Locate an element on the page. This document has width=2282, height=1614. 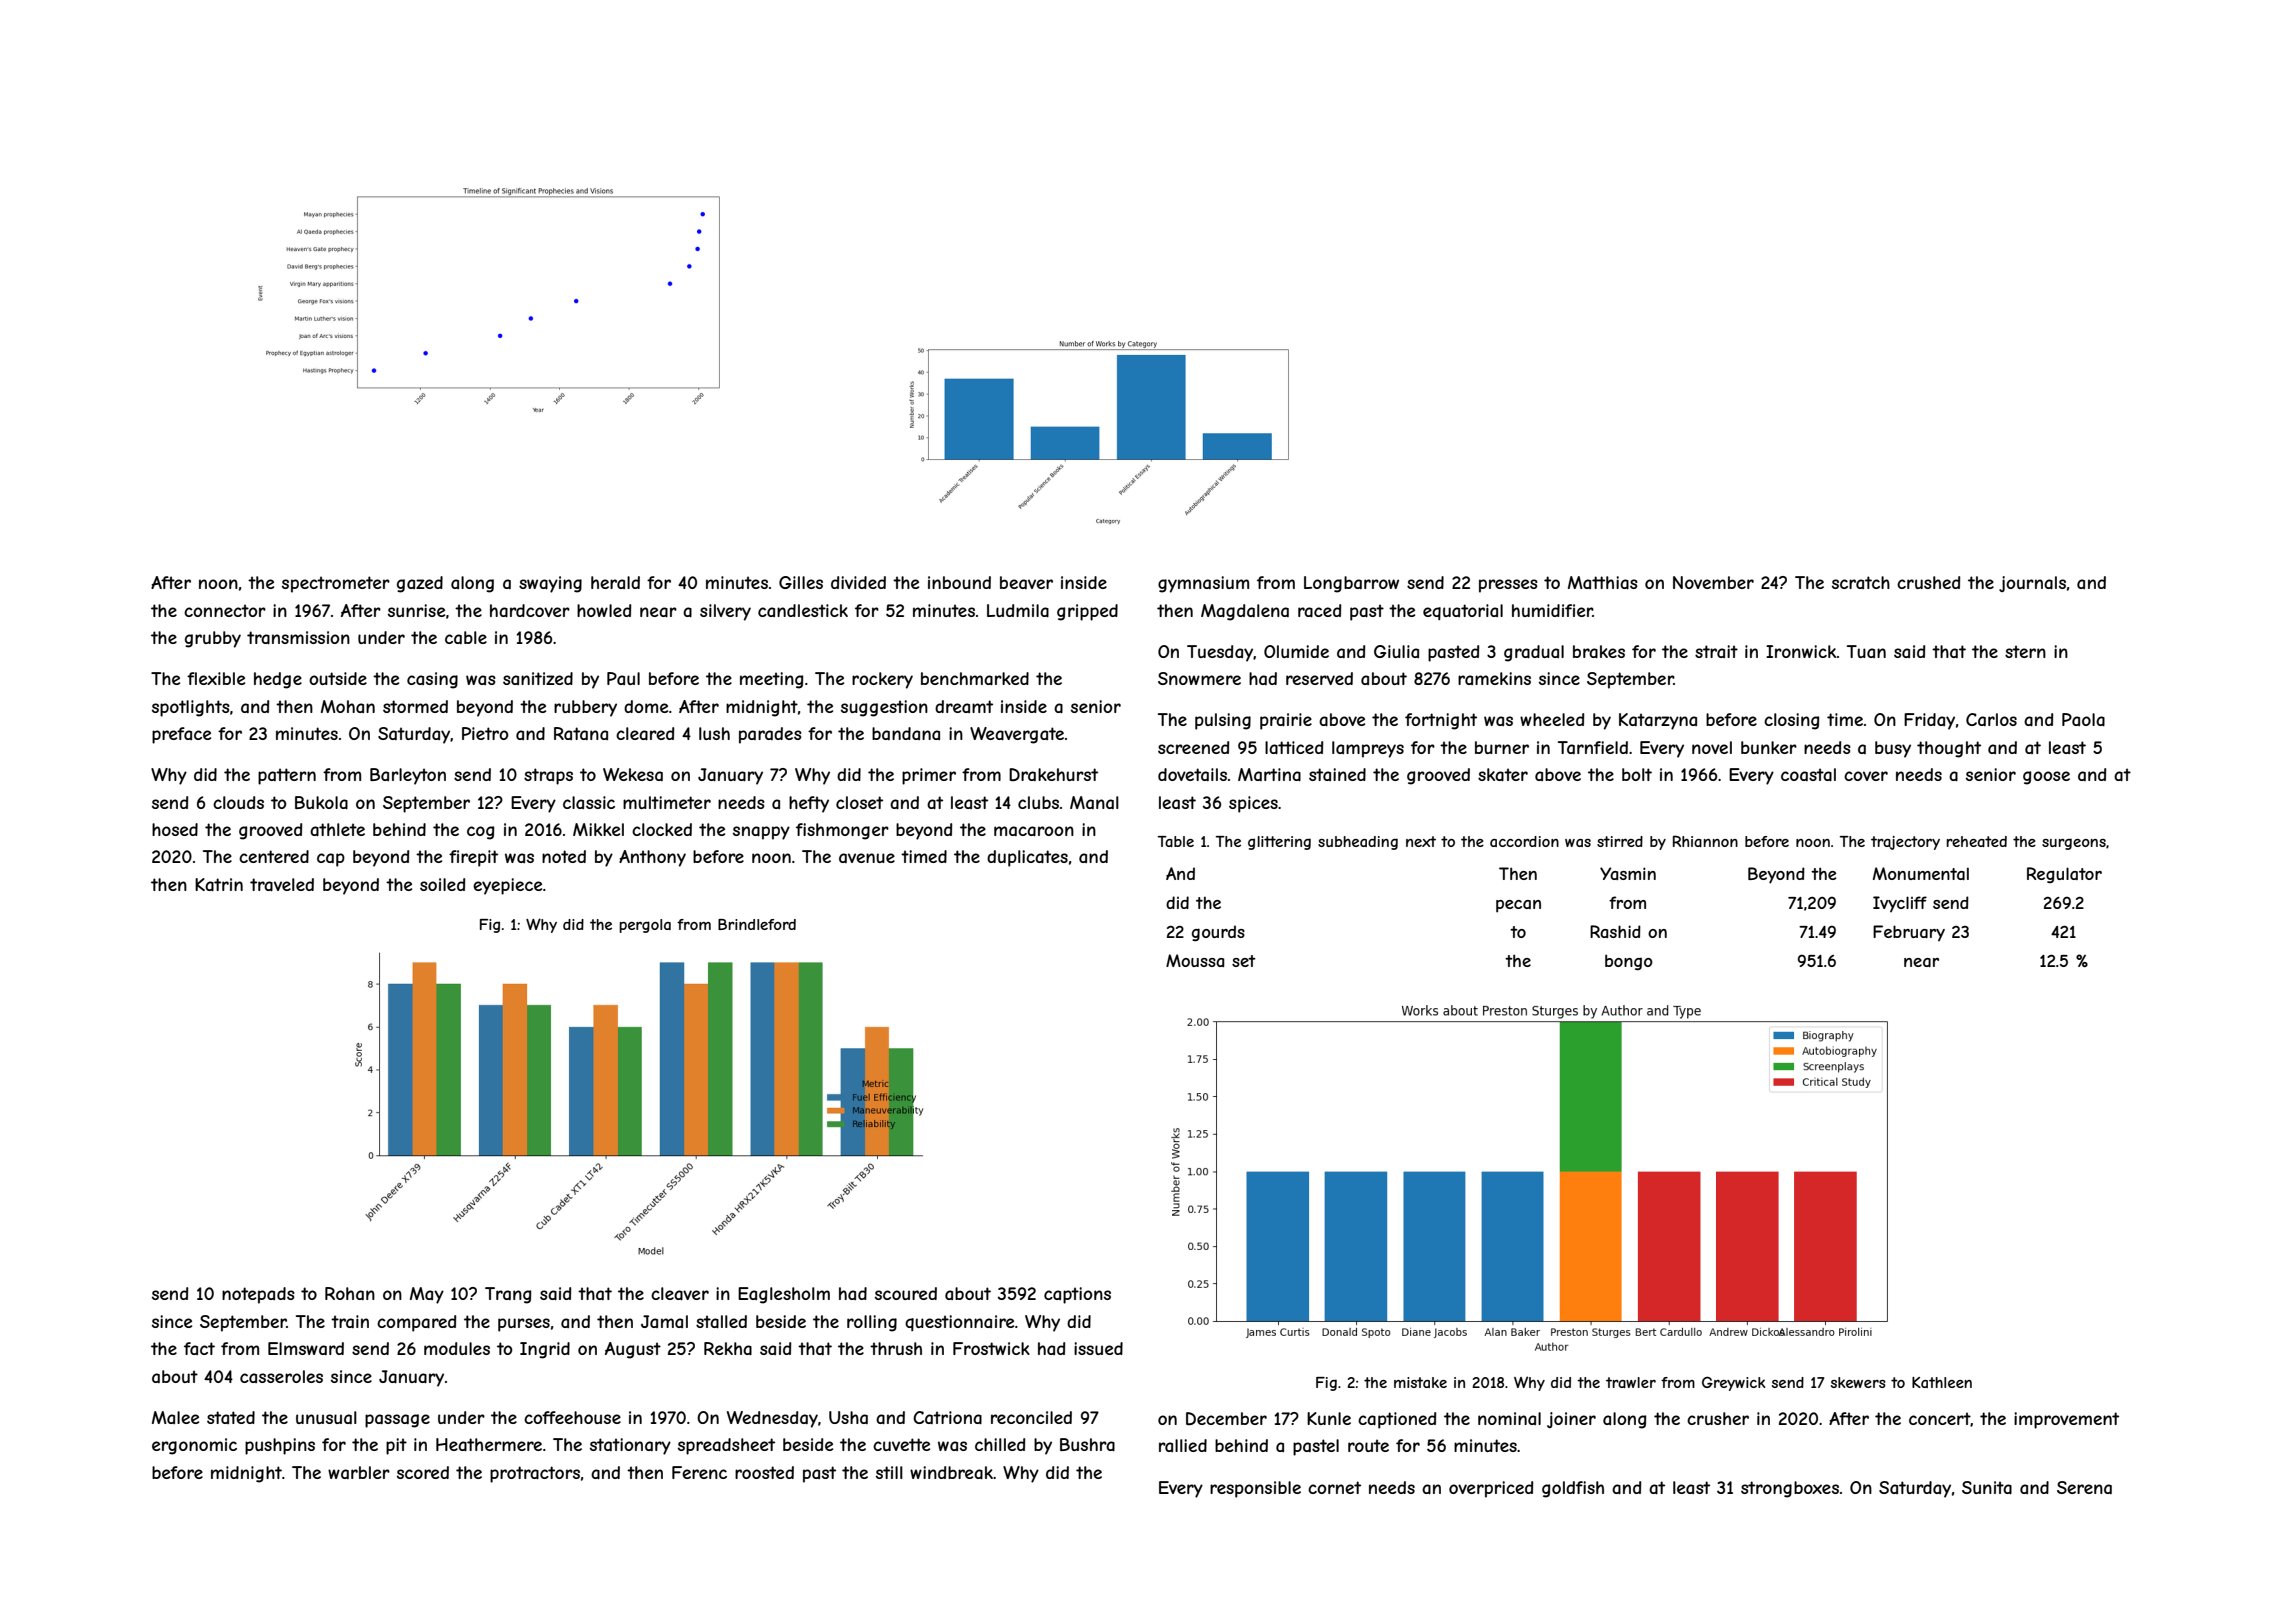
ergonomic is located at coordinates (194, 1446).
